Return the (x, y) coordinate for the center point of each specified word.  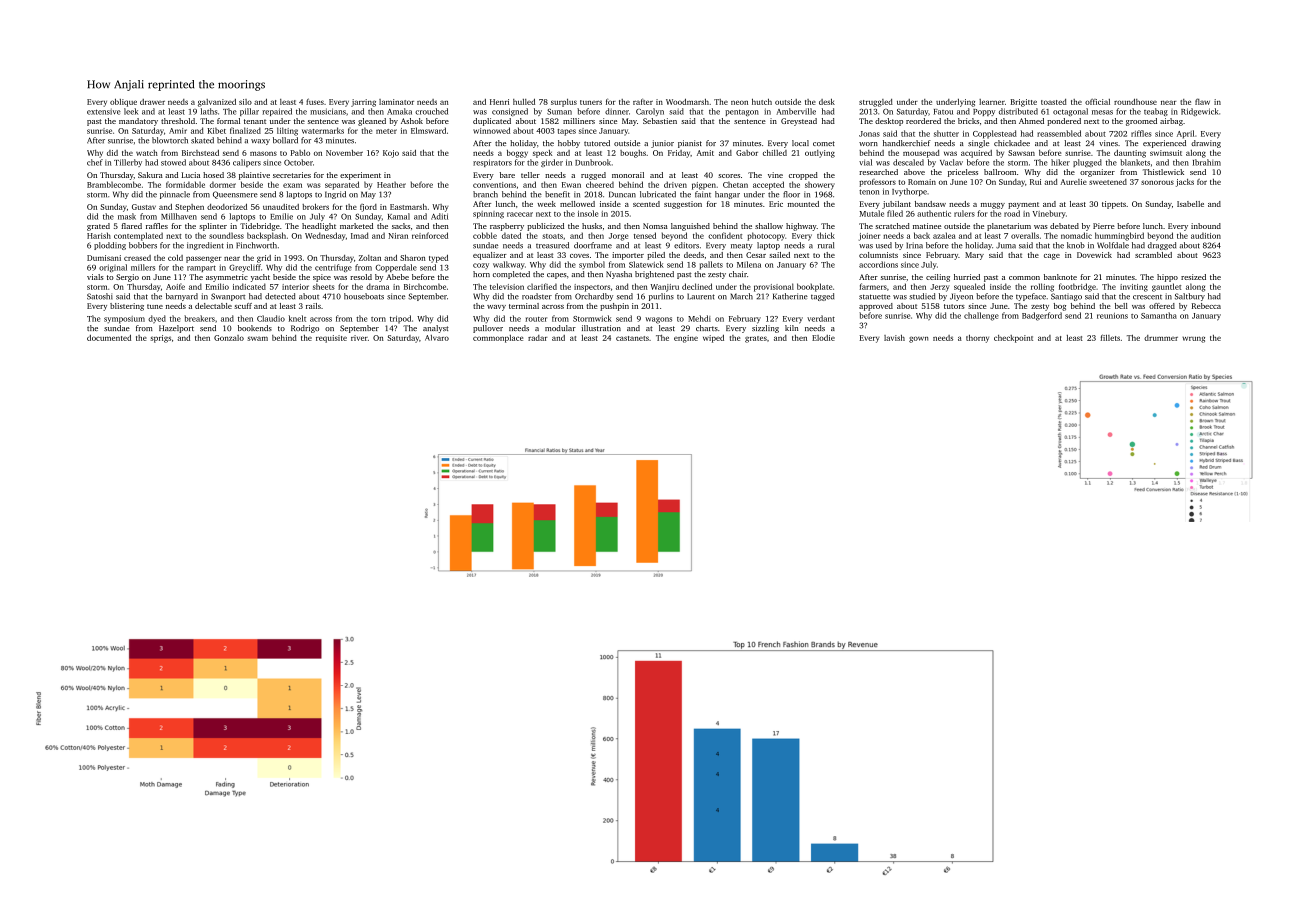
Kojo (391, 154)
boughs (633, 154)
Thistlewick (1163, 172)
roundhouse (1135, 102)
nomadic (1076, 235)
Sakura (150, 175)
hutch (762, 101)
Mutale (872, 213)
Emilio (217, 286)
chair (738, 274)
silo (245, 102)
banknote (1060, 277)
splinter (213, 227)
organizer (1097, 173)
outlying (820, 154)
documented (109, 338)
